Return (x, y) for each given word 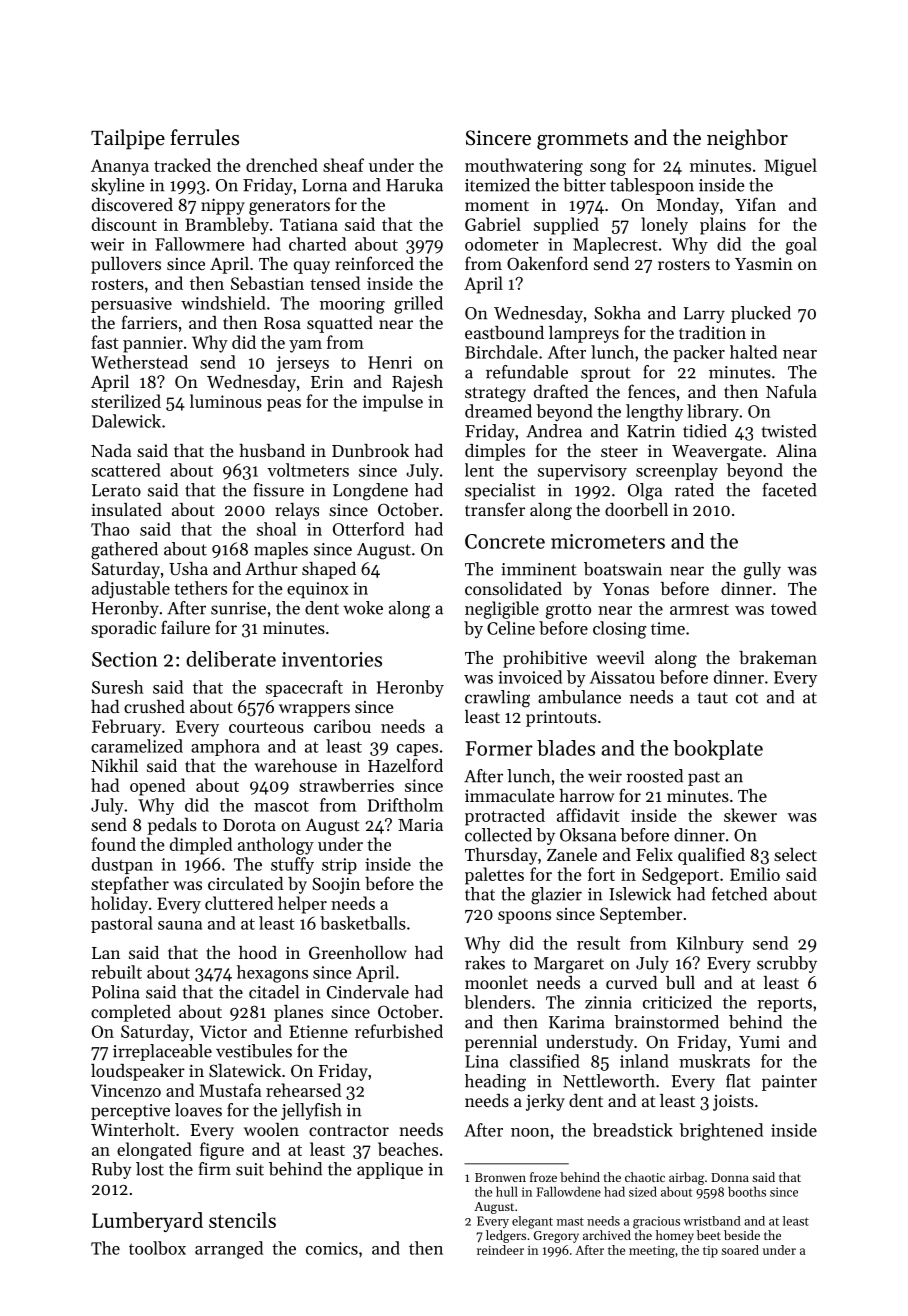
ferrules (204, 137)
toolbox (157, 1248)
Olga (645, 492)
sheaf (343, 165)
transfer (495, 509)
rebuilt (116, 972)
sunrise (238, 608)
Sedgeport (680, 876)
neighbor (747, 139)
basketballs (363, 923)
